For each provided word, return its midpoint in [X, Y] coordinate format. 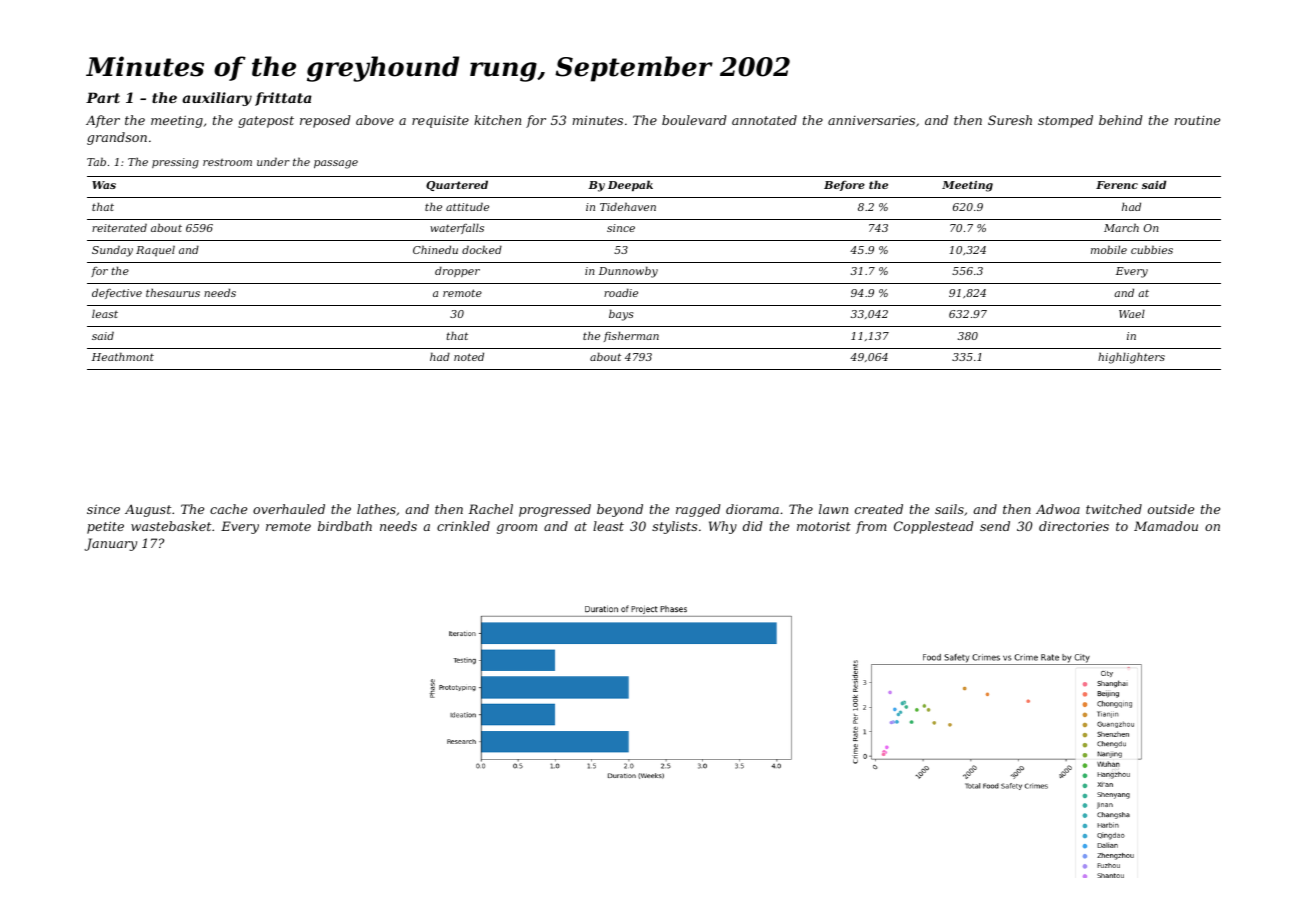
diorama [752, 509]
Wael [1132, 313]
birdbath [345, 526]
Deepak [630, 186]
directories [1074, 526]
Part [103, 97]
